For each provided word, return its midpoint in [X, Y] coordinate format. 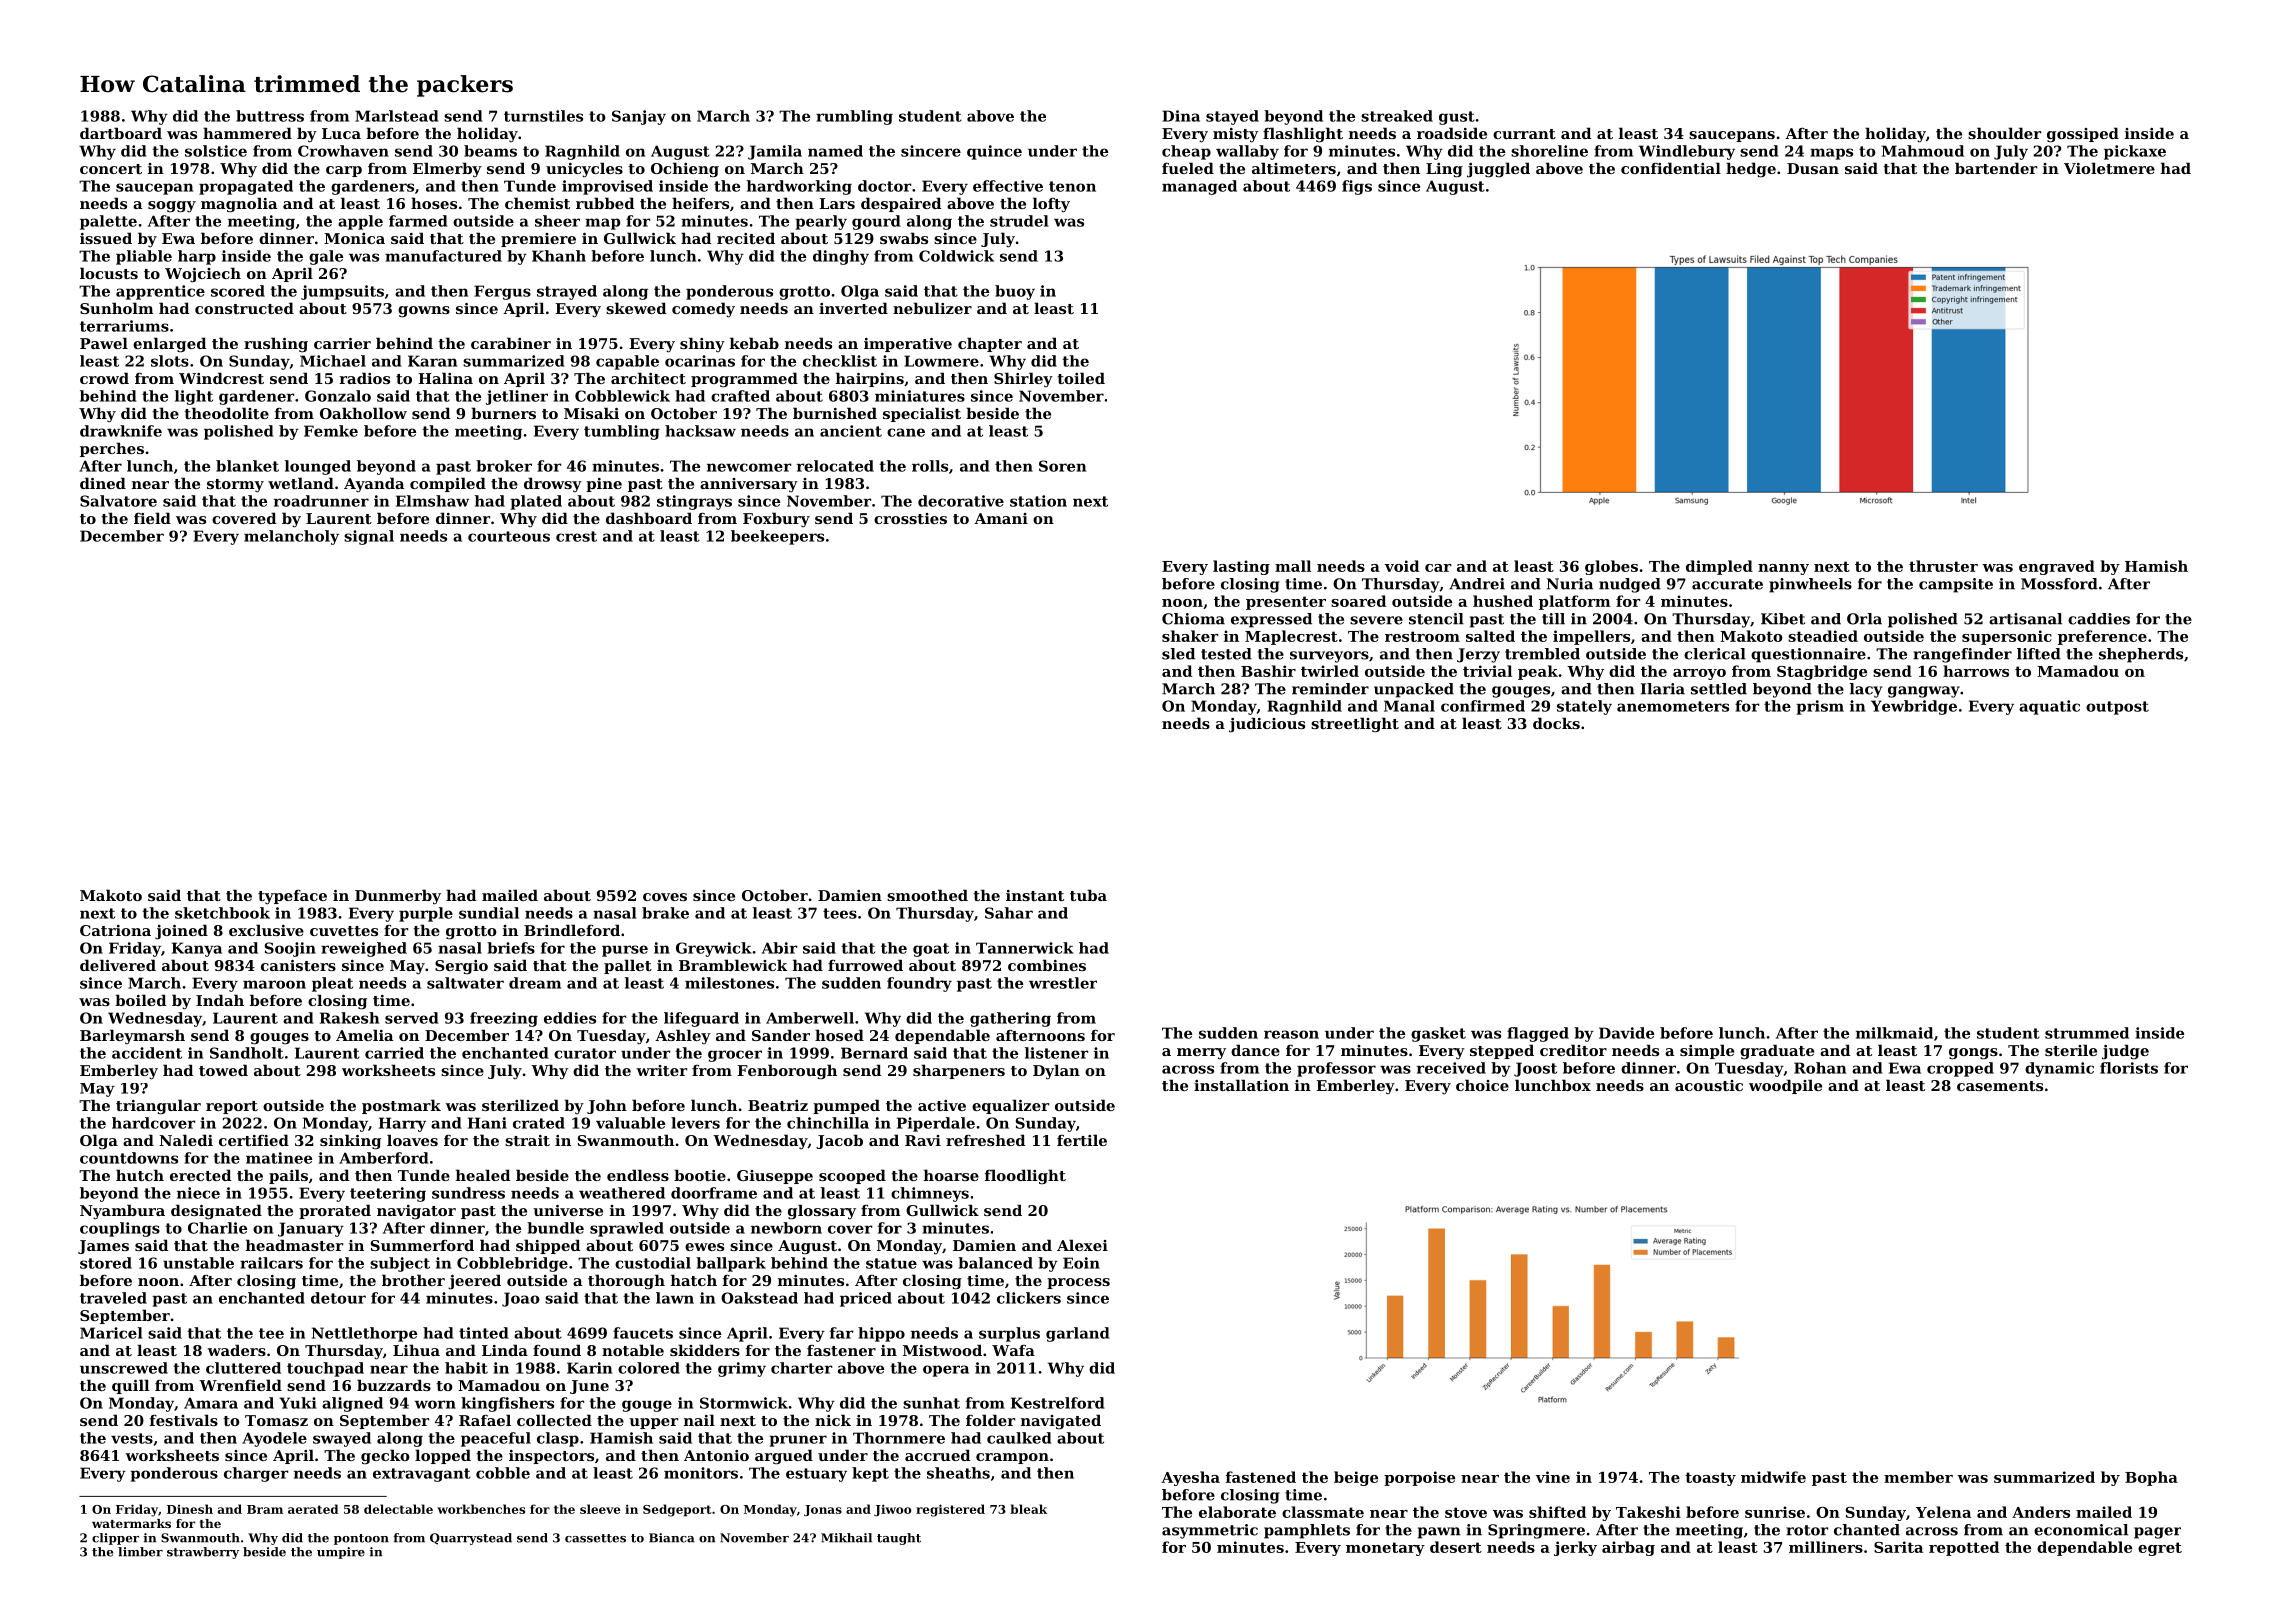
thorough [626, 1282]
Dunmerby [398, 897]
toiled [1081, 378]
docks [1556, 723]
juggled [1498, 170]
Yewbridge [1914, 707]
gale [326, 257]
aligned [352, 1404]
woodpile [1785, 1086]
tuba [1088, 895]
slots [170, 361]
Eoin [1081, 1263]
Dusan [1813, 168]
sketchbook [222, 913]
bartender [1996, 168]
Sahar [1009, 913]
